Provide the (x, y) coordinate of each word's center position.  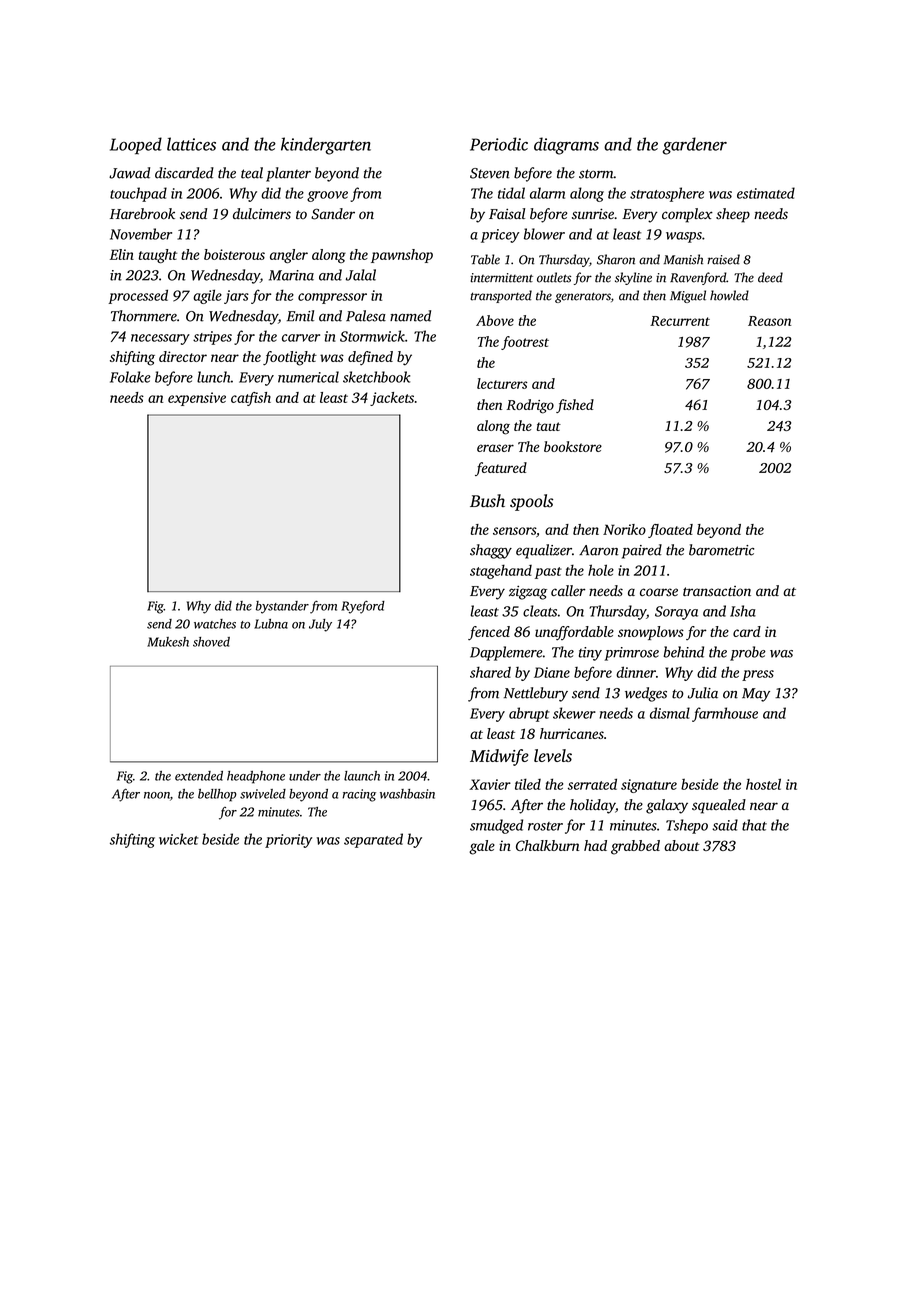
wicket (178, 839)
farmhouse (725, 714)
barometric (721, 550)
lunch (214, 377)
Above (495, 320)
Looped (136, 146)
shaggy (491, 551)
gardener (694, 146)
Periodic (499, 144)
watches (215, 624)
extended (199, 776)
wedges (646, 694)
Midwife (499, 757)
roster (545, 826)
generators (583, 297)
